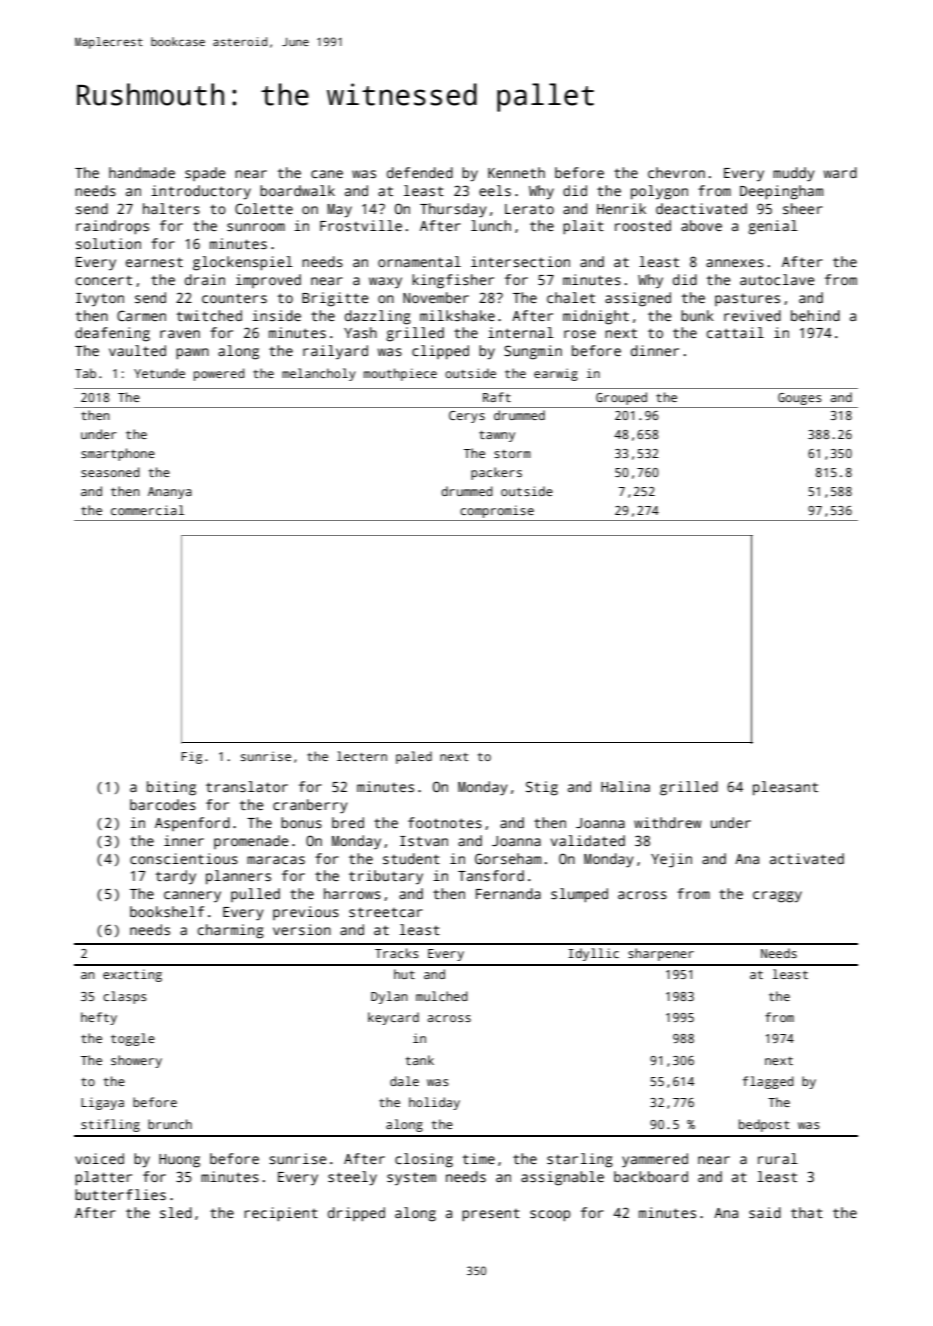 This screenshot has width=933, height=1326. Describe the element at coordinates (397, 953) in the screenshot. I see `Tracks` at that location.
